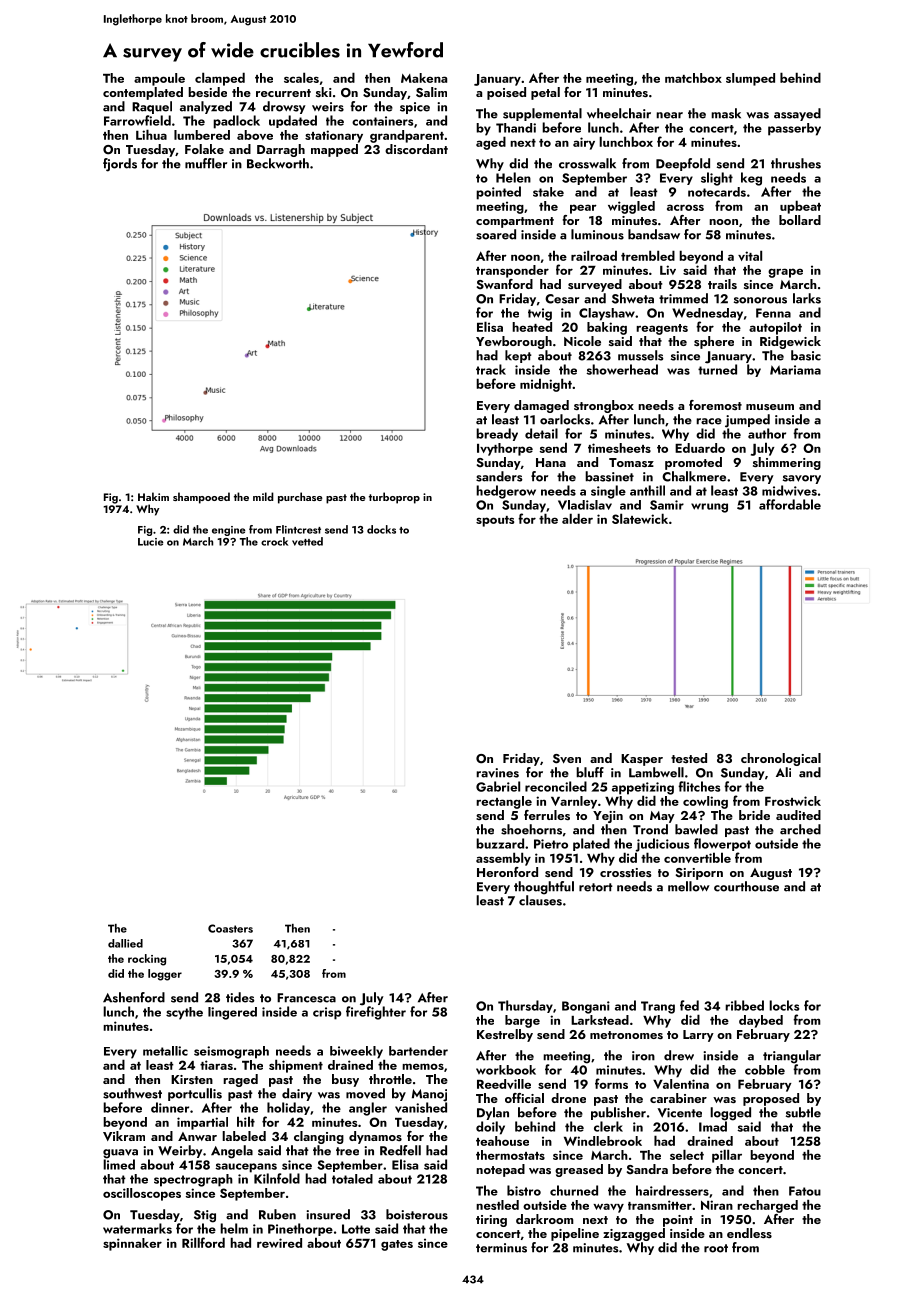 The image size is (924, 1308). What do you see at coordinates (698, 1036) in the page?
I see `Larry` at bounding box center [698, 1036].
